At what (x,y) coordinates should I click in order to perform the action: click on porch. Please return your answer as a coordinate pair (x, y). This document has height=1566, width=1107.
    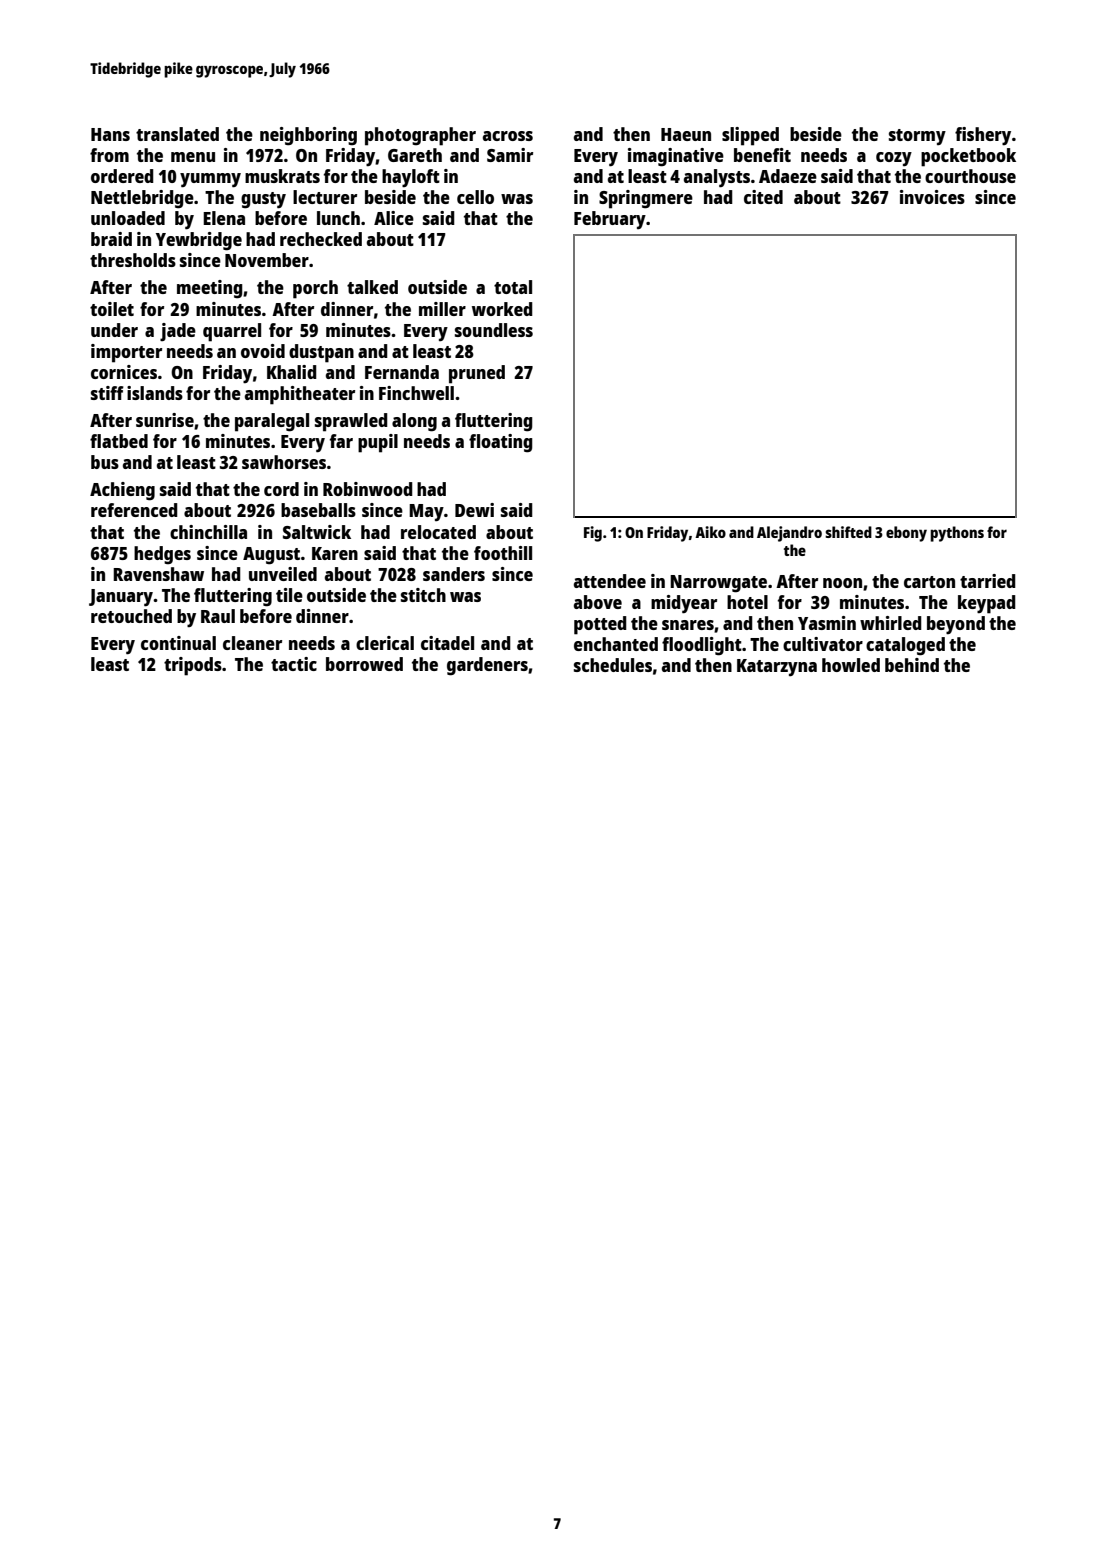
    Looking at the image, I should click on (315, 289).
